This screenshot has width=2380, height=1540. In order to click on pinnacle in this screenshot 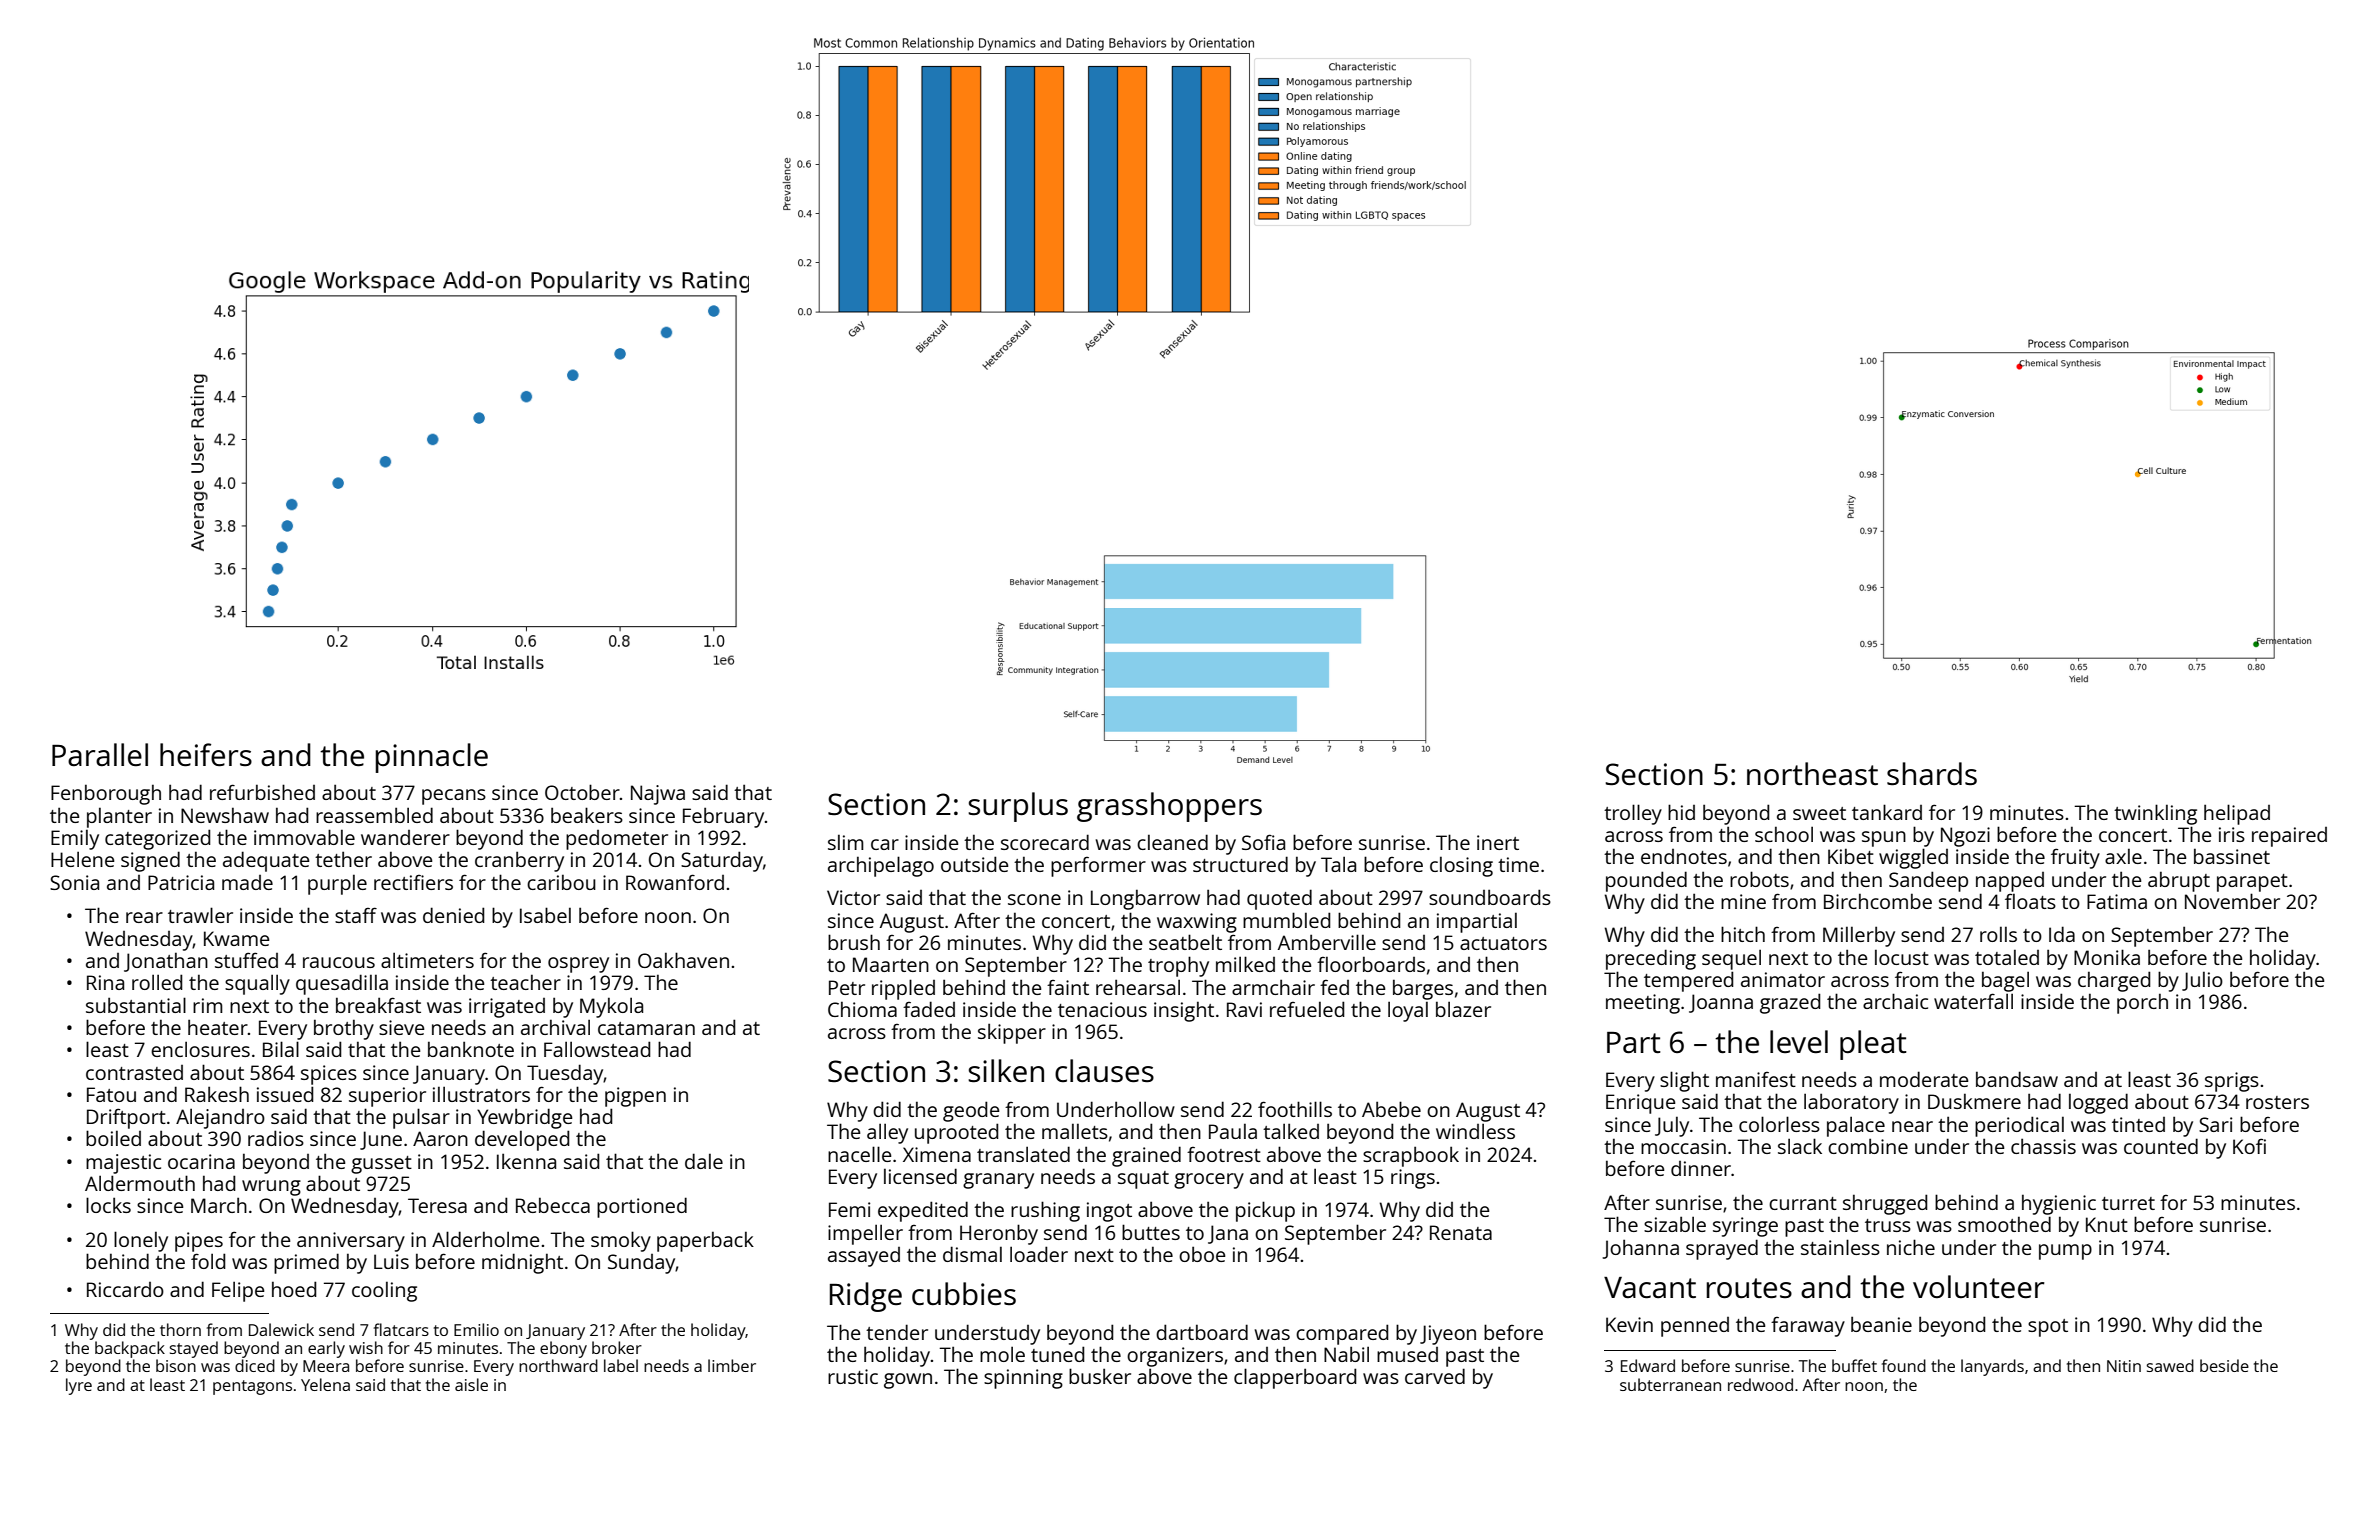, I will do `click(431, 758)`.
